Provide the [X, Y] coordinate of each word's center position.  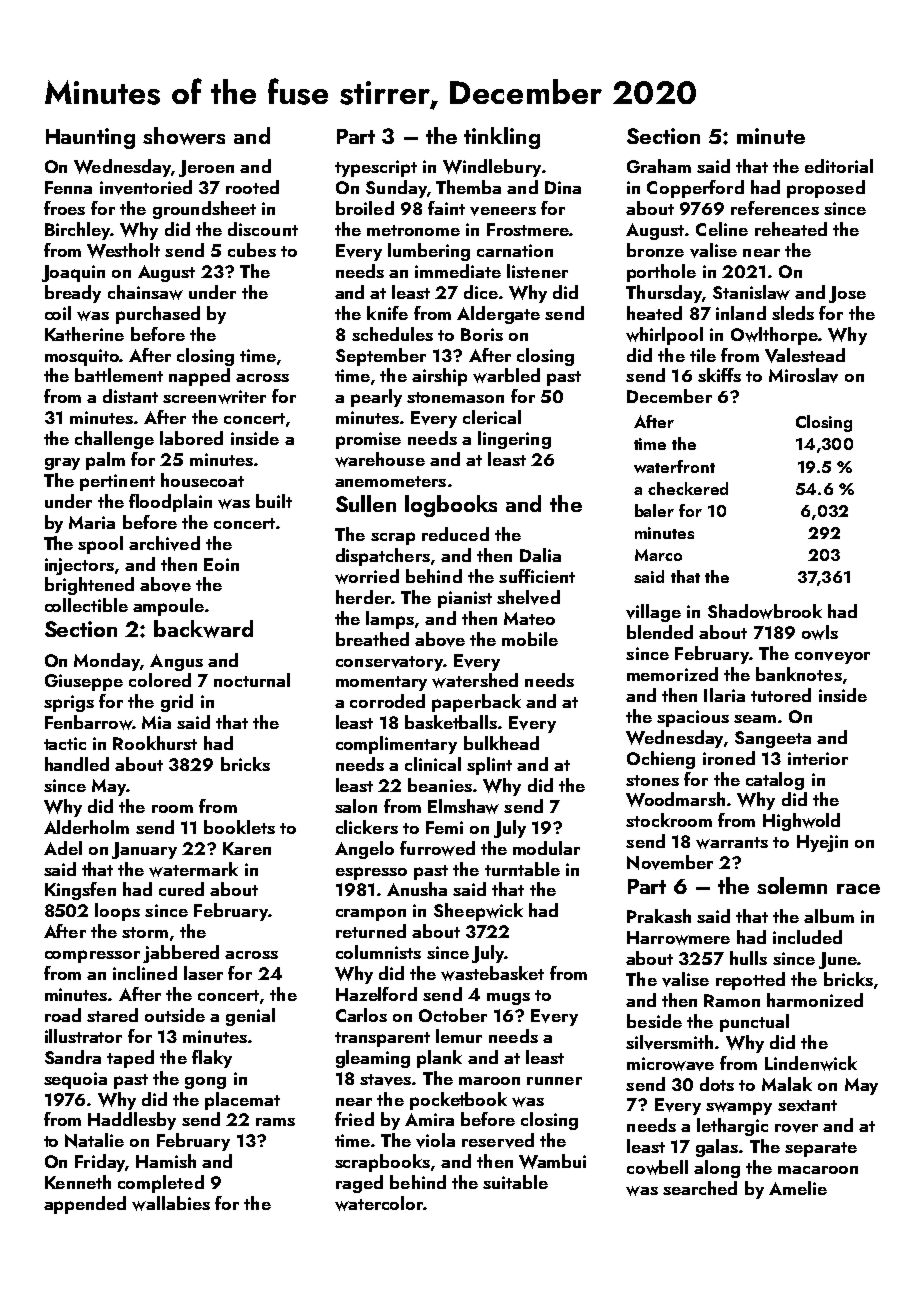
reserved [498, 1140]
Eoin [221, 564]
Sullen [366, 503]
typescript [376, 168]
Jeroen [206, 168]
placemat [242, 1101]
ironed [729, 758]
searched [700, 1188]
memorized [672, 674]
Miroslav [803, 375]
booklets [239, 827]
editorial [839, 166]
